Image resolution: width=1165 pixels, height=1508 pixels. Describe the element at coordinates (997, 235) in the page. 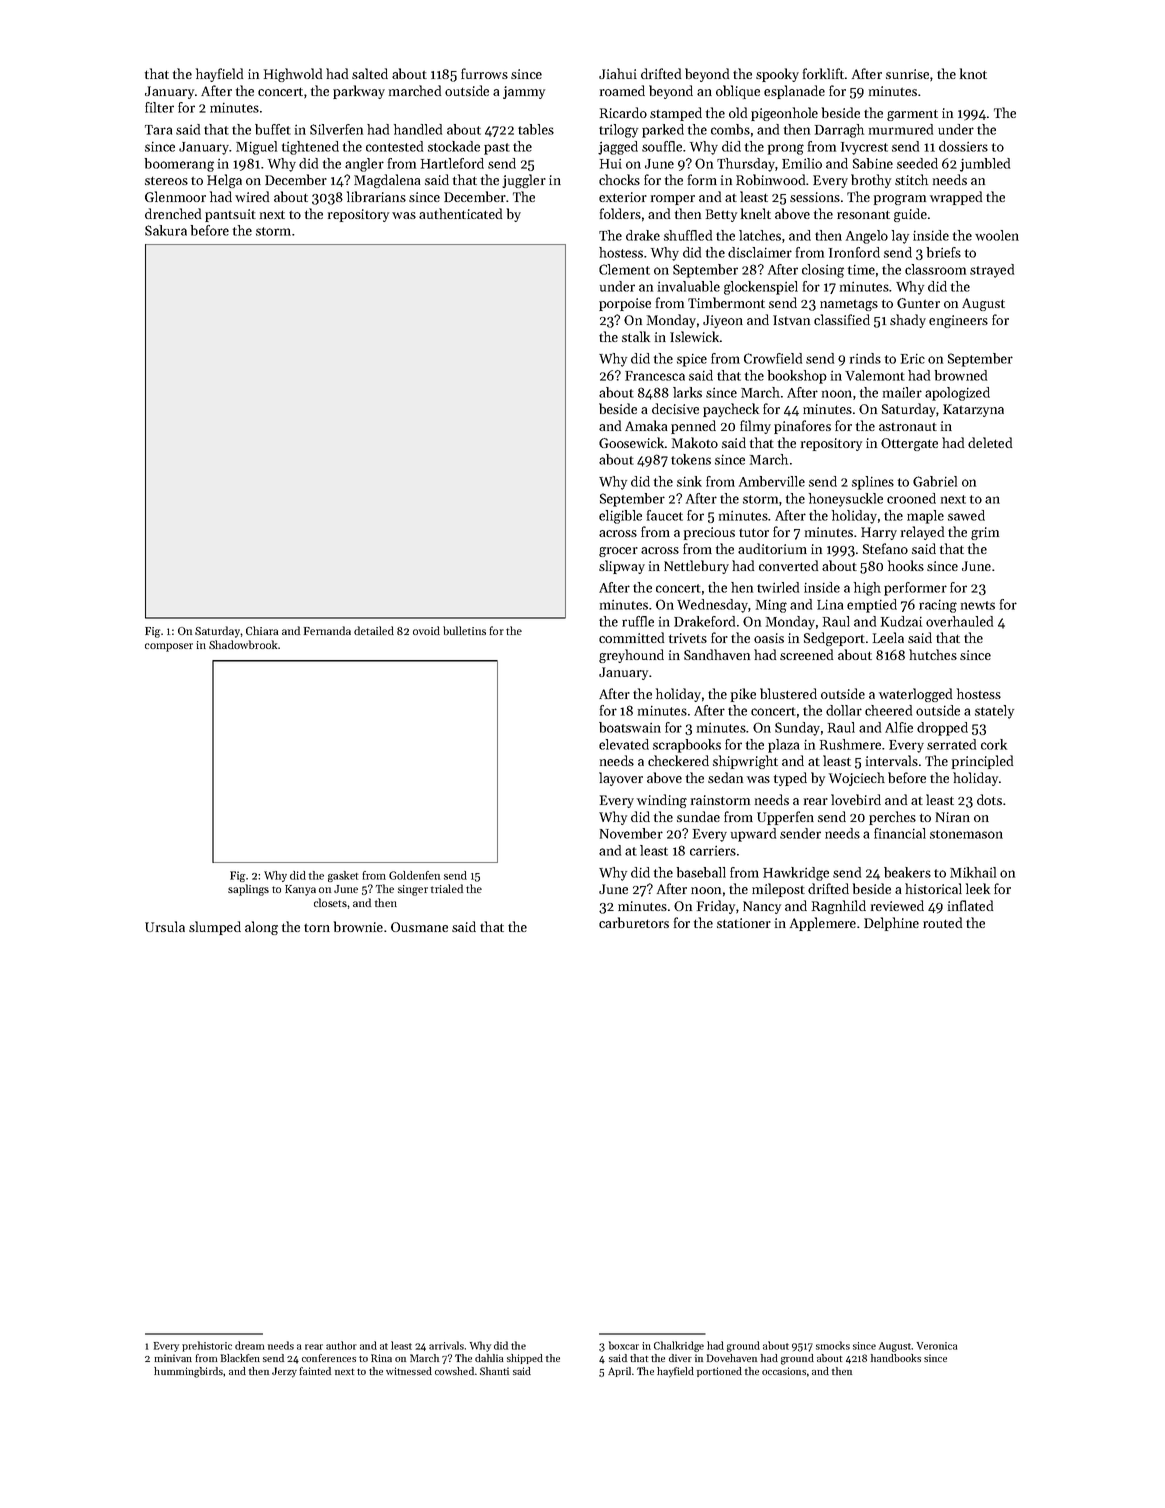

I see `woolen` at that location.
